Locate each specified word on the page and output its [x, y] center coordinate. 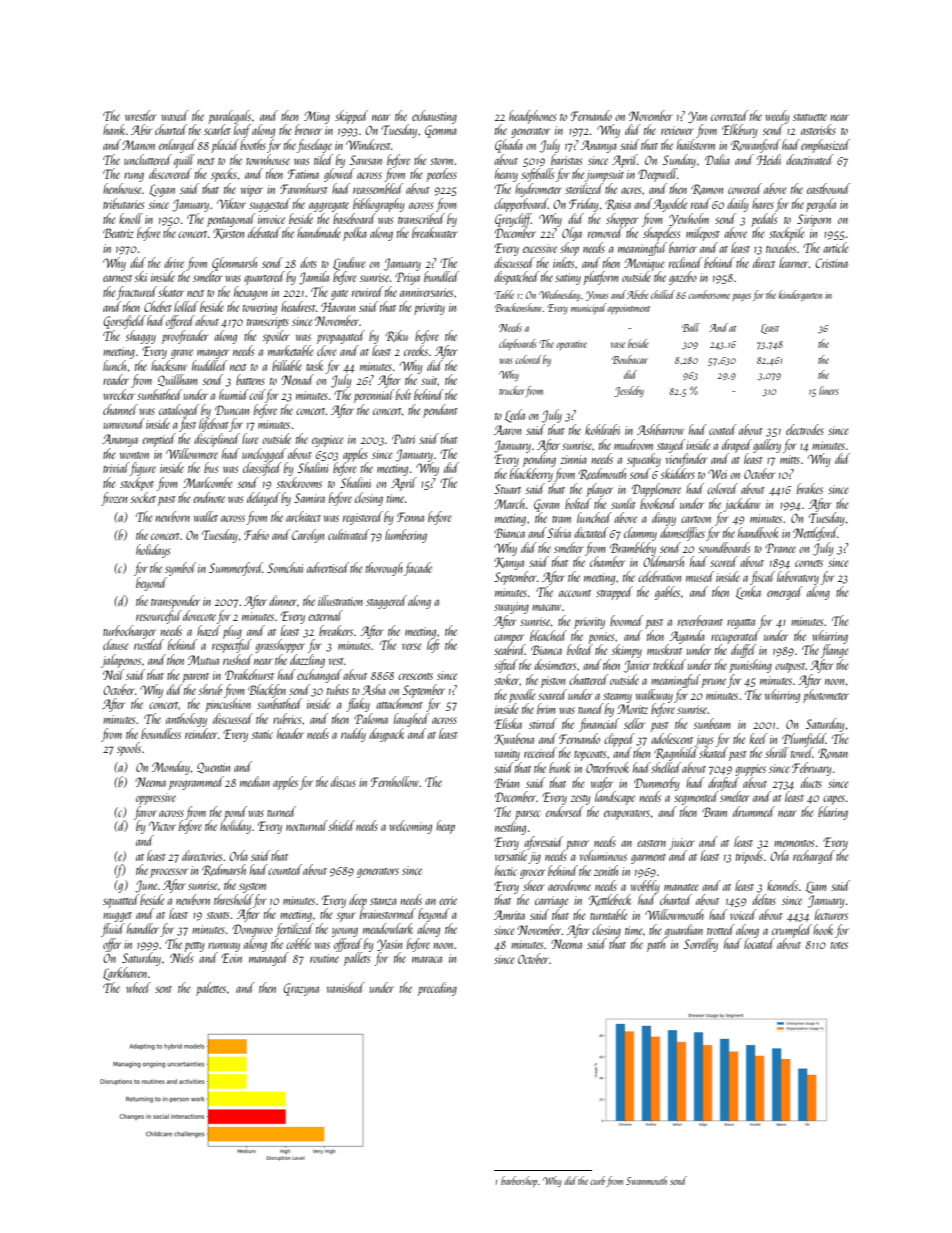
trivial [116, 469]
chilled [663, 294]
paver [577, 845]
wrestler [141, 115]
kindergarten [800, 295]
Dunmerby [657, 784]
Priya [407, 278]
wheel [138, 987]
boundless [161, 733]
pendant [440, 411]
